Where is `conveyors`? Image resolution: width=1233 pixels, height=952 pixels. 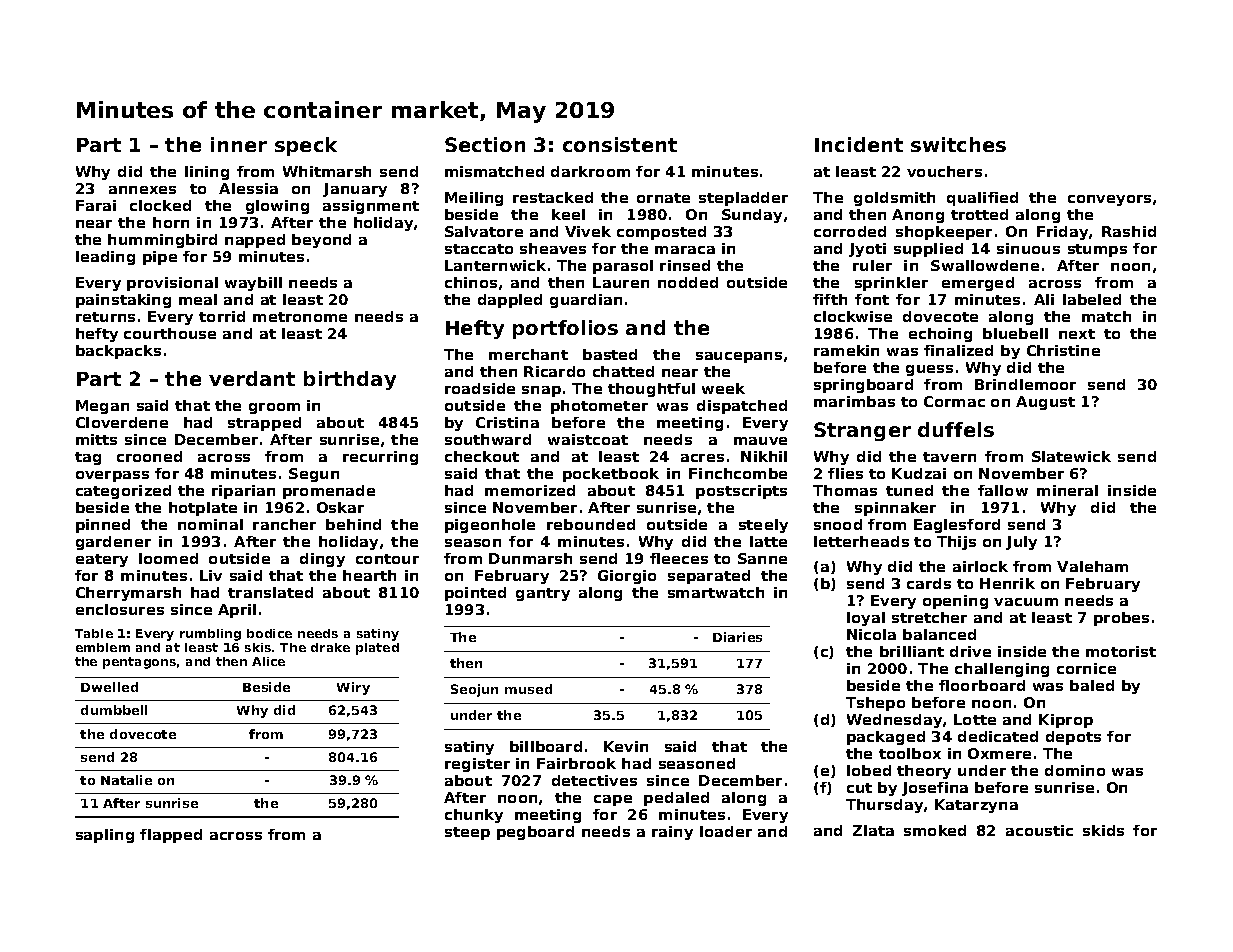
conveyors is located at coordinates (1109, 200).
